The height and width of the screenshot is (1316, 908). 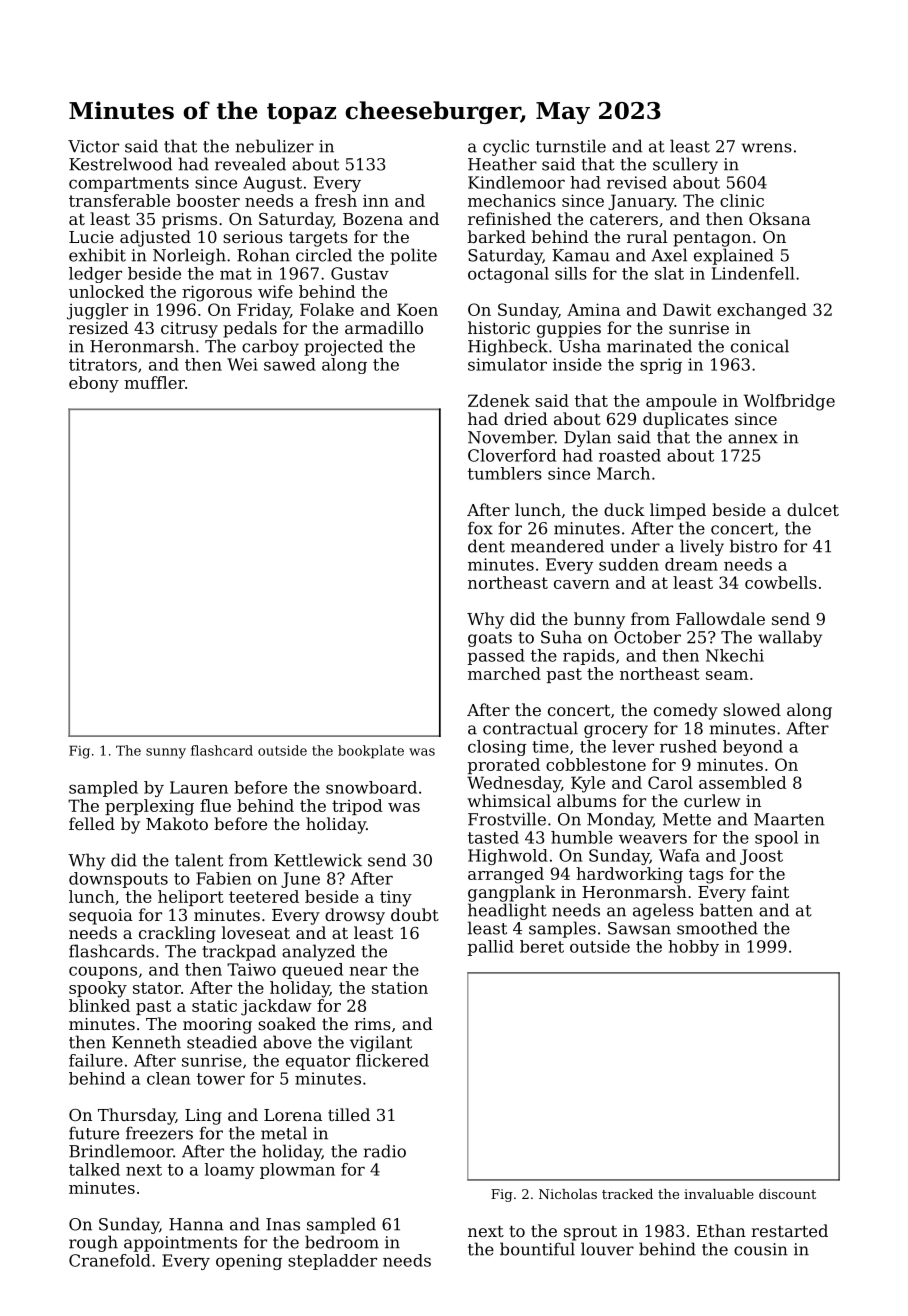 What do you see at coordinates (110, 1260) in the screenshot?
I see `Cranefold` at bounding box center [110, 1260].
